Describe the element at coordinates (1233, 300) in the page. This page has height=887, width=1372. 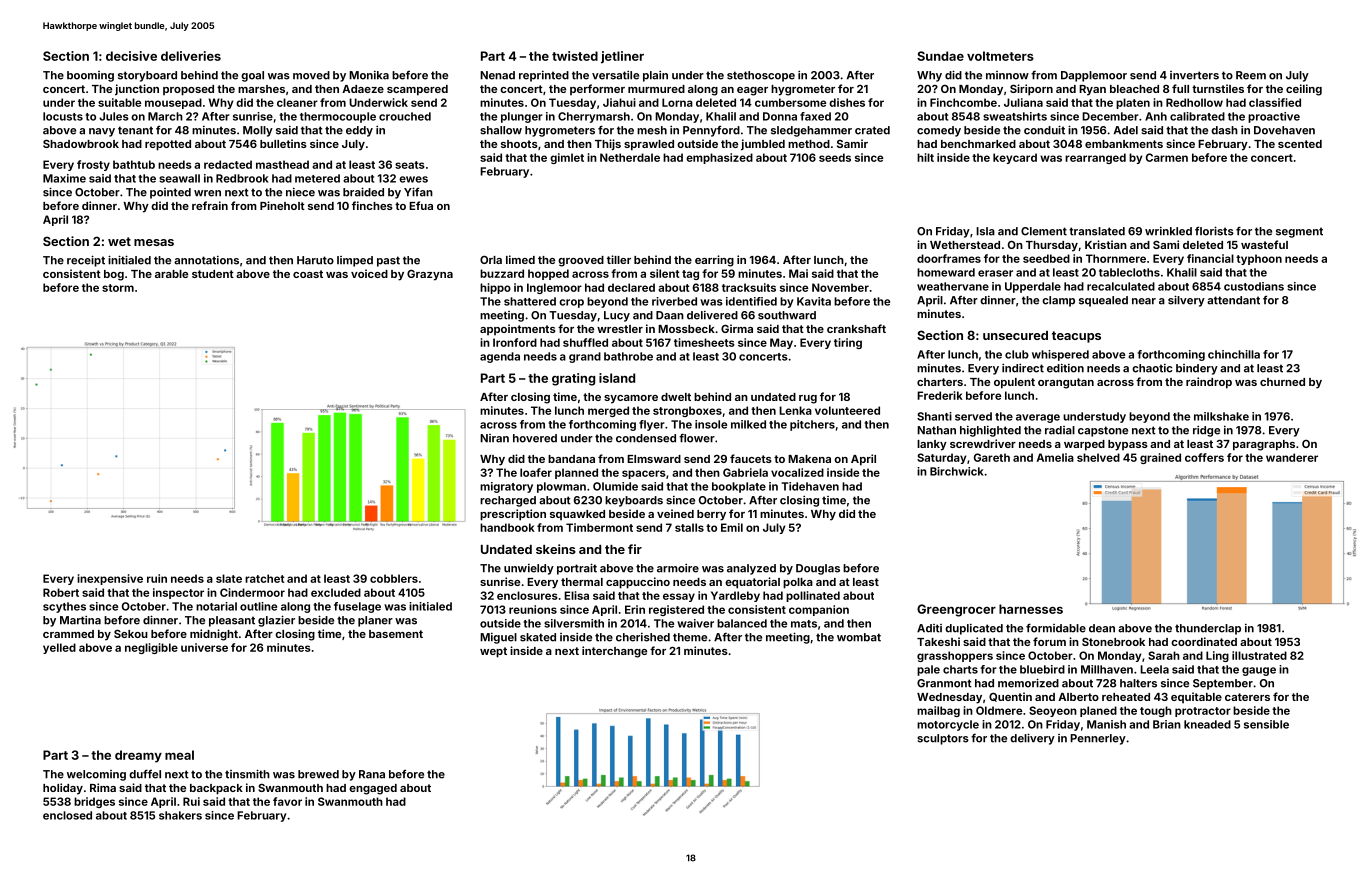
I see `attendant` at that location.
